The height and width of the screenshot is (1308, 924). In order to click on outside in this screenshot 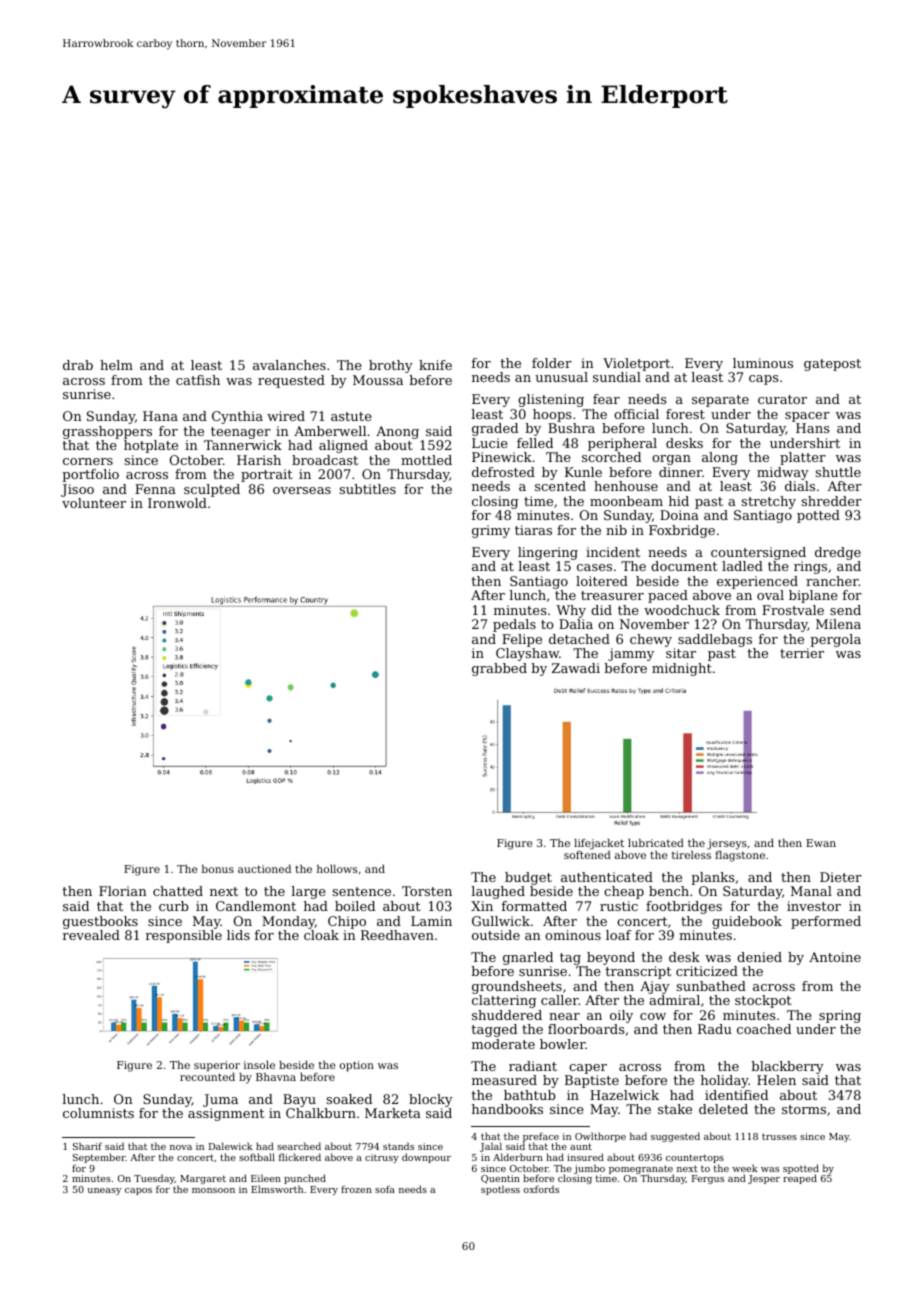, I will do `click(496, 935)`.
